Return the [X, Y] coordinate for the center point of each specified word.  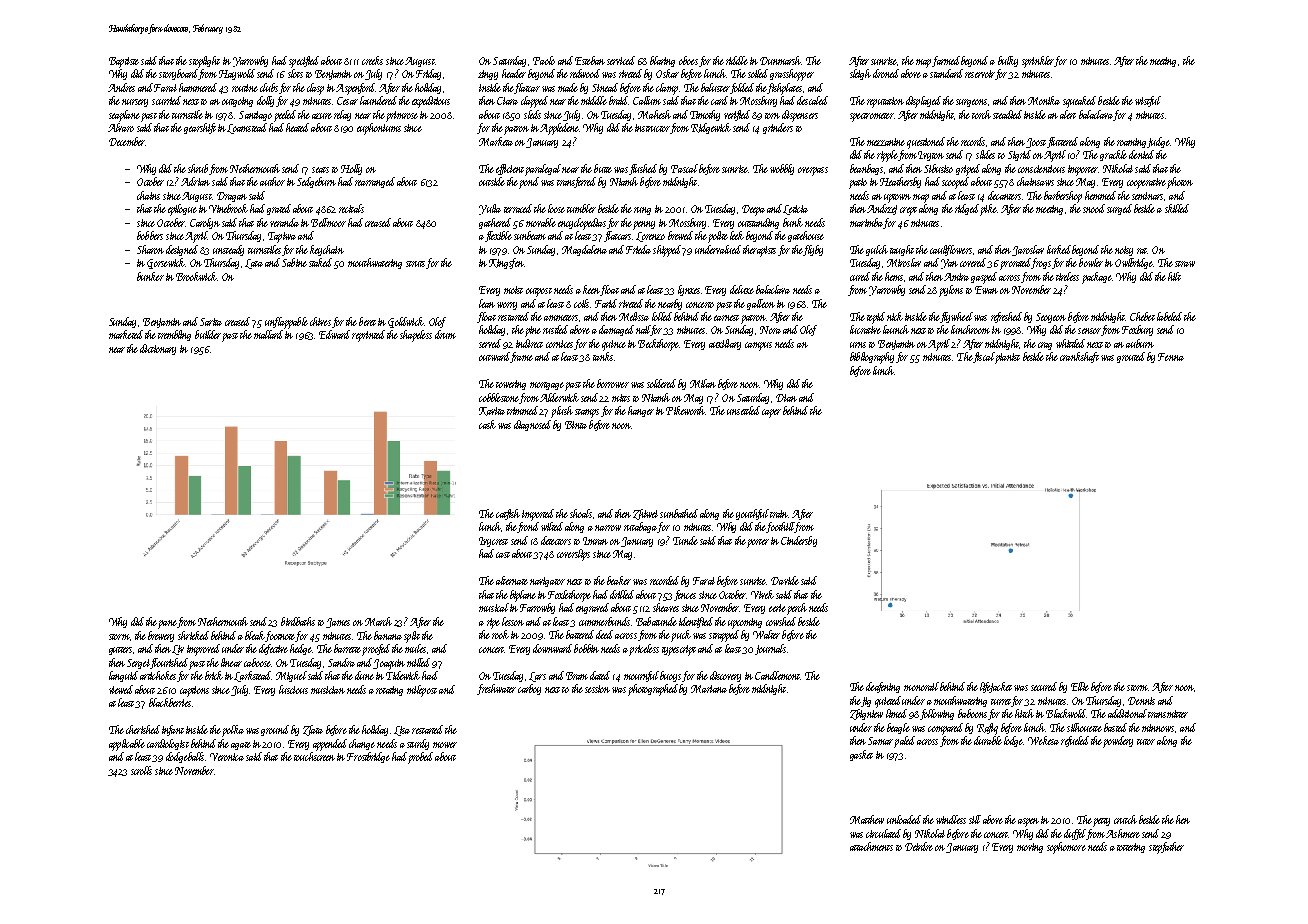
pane [167, 624]
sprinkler [1038, 62]
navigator [547, 582]
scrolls [141, 770]
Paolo [544, 60]
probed [420, 758]
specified [304, 62]
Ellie [1080, 686]
